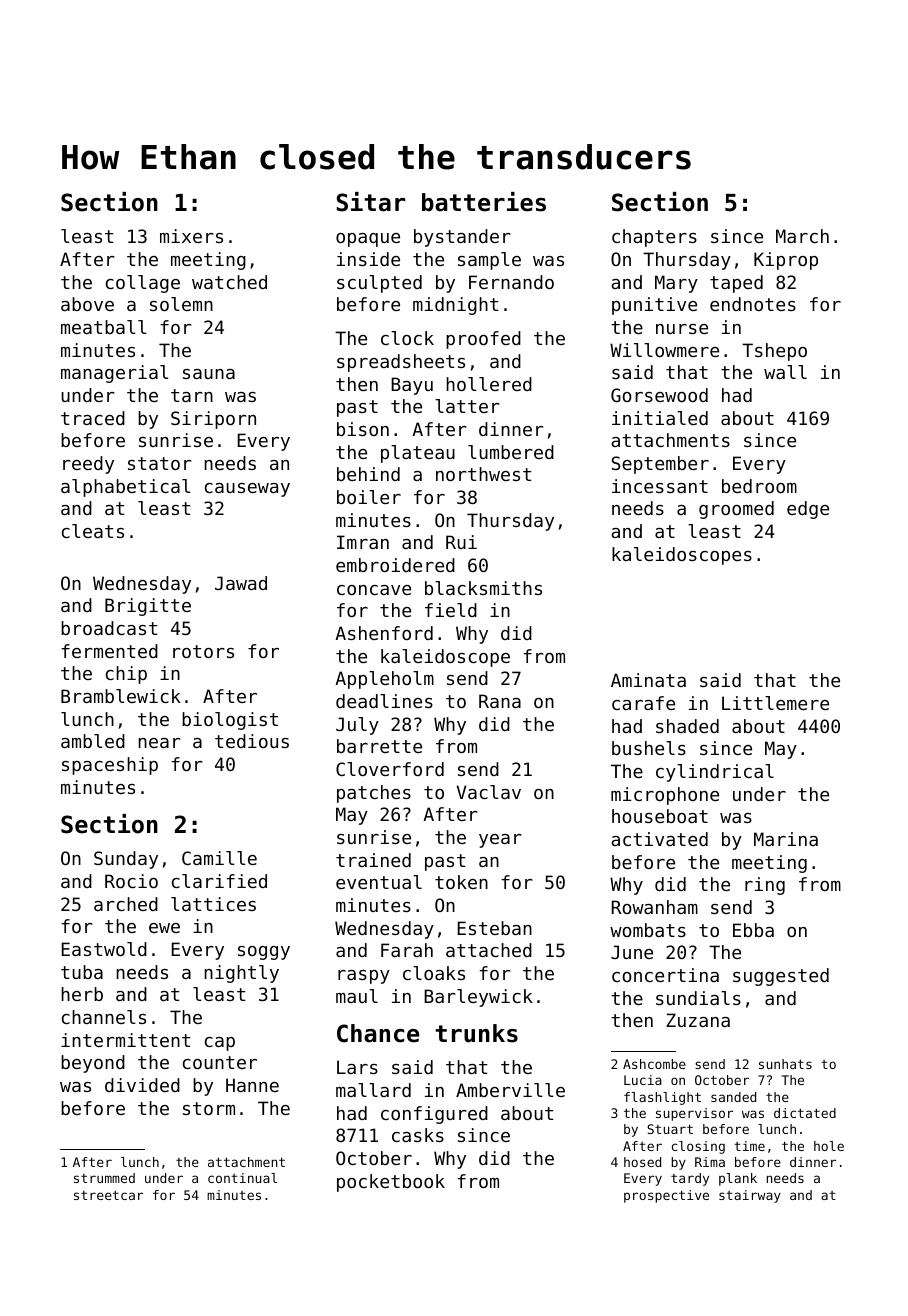  Describe the element at coordinates (391, 1183) in the image. I see `pocketbook` at that location.
